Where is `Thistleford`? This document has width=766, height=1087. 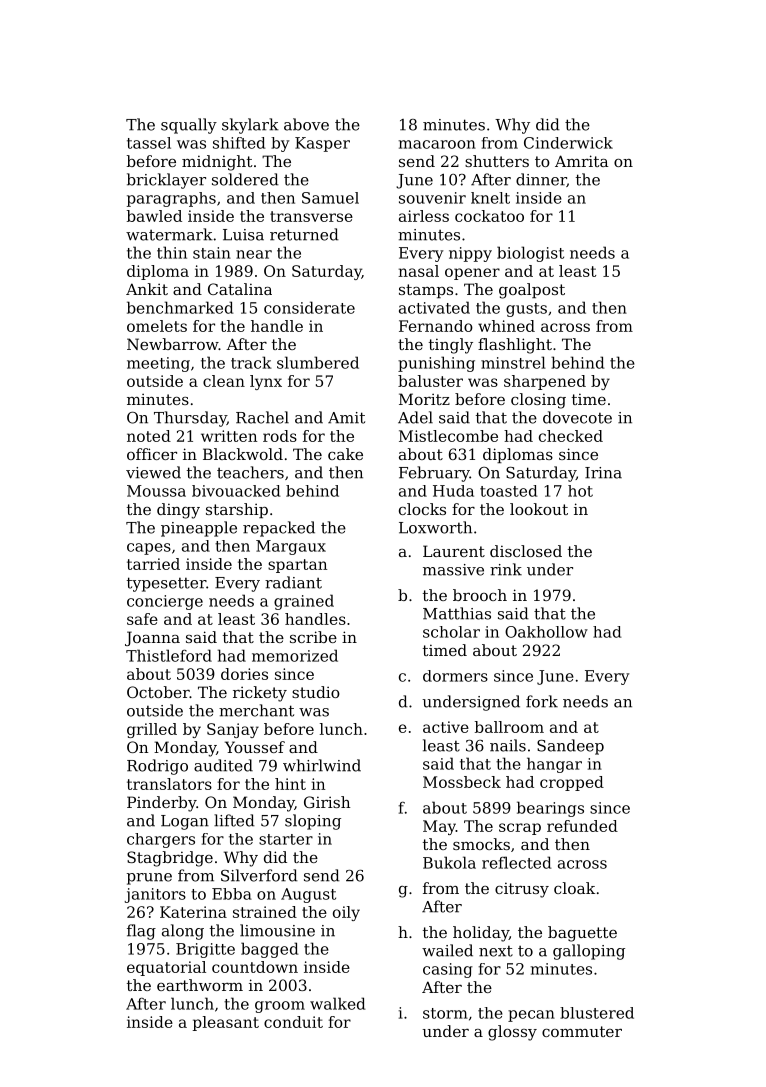
Thistleford is located at coordinates (169, 655).
